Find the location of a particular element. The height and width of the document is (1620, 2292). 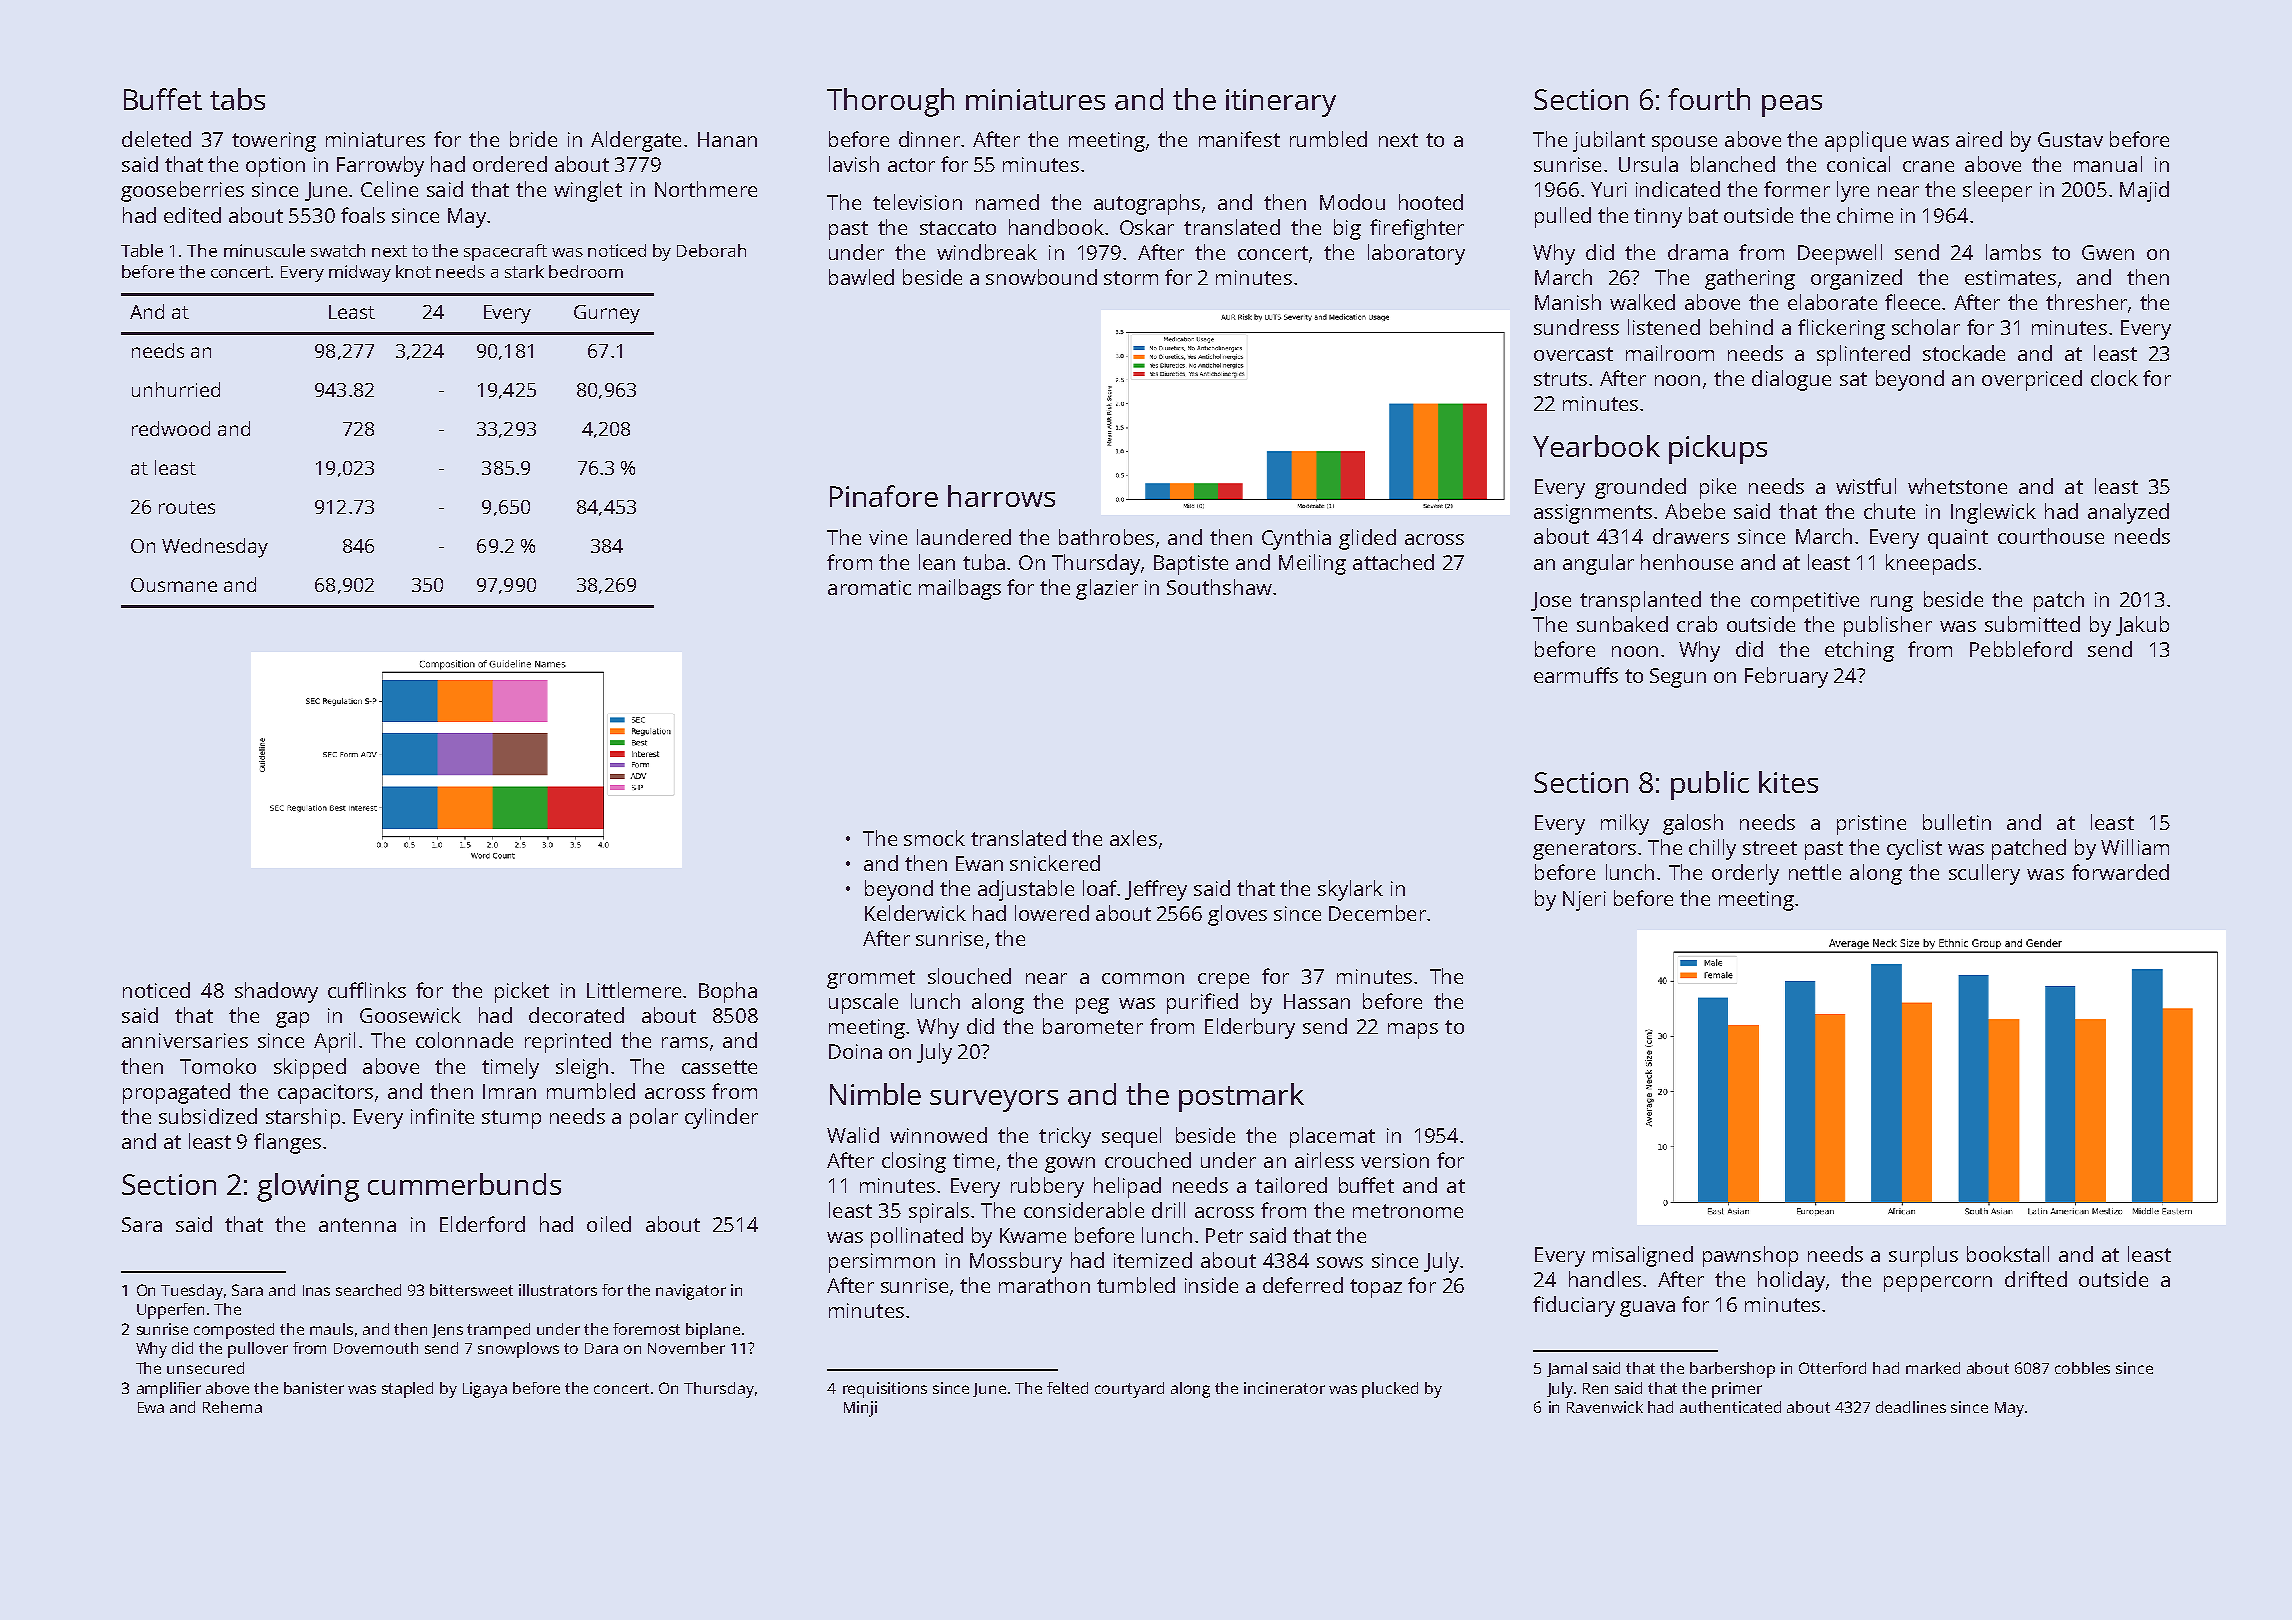

submitted is located at coordinates (2032, 624).
